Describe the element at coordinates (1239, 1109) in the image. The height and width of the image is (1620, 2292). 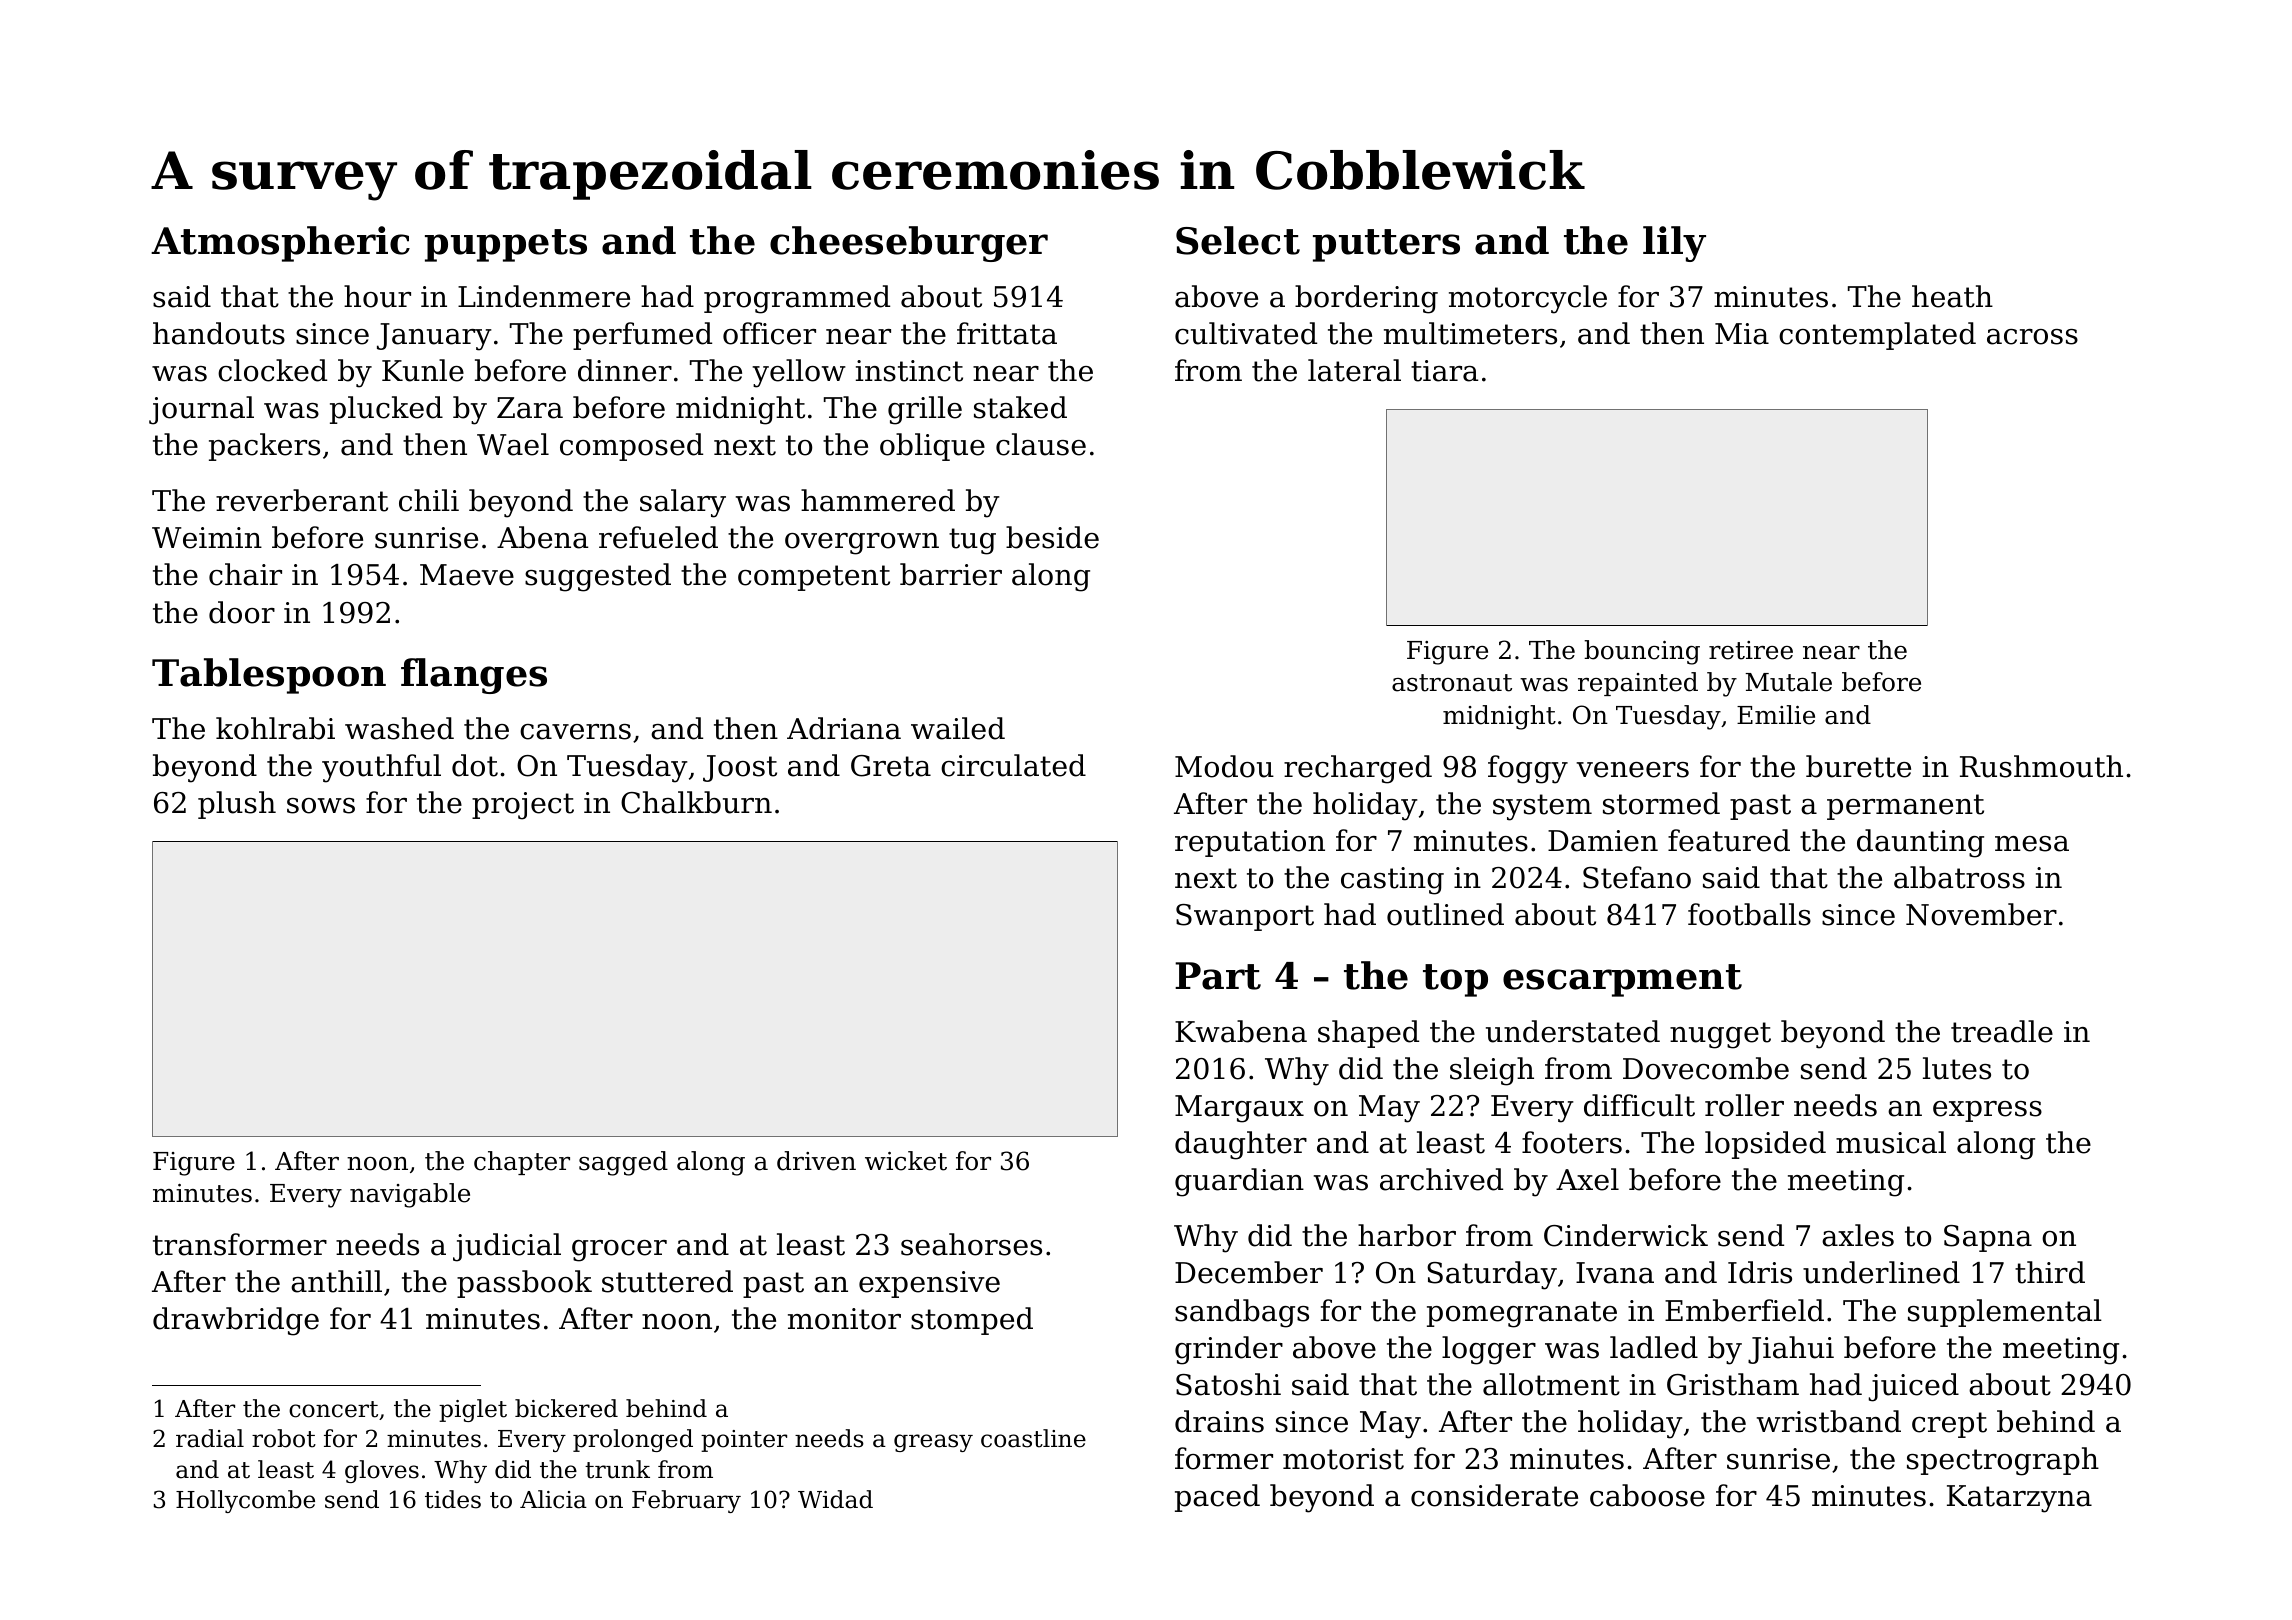
I see `Margaux` at that location.
